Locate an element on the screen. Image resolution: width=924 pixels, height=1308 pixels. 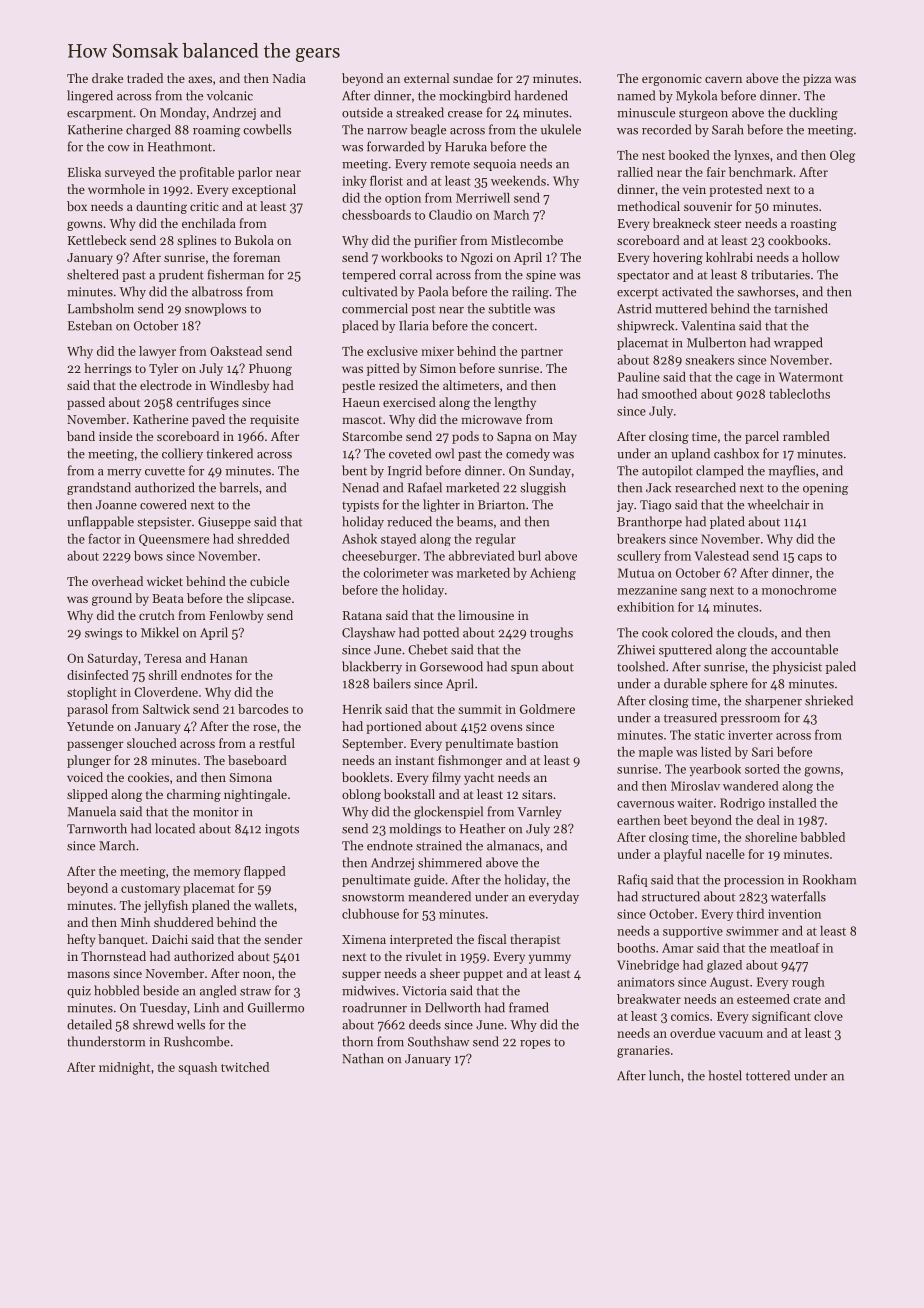
drake is located at coordinates (107, 78).
